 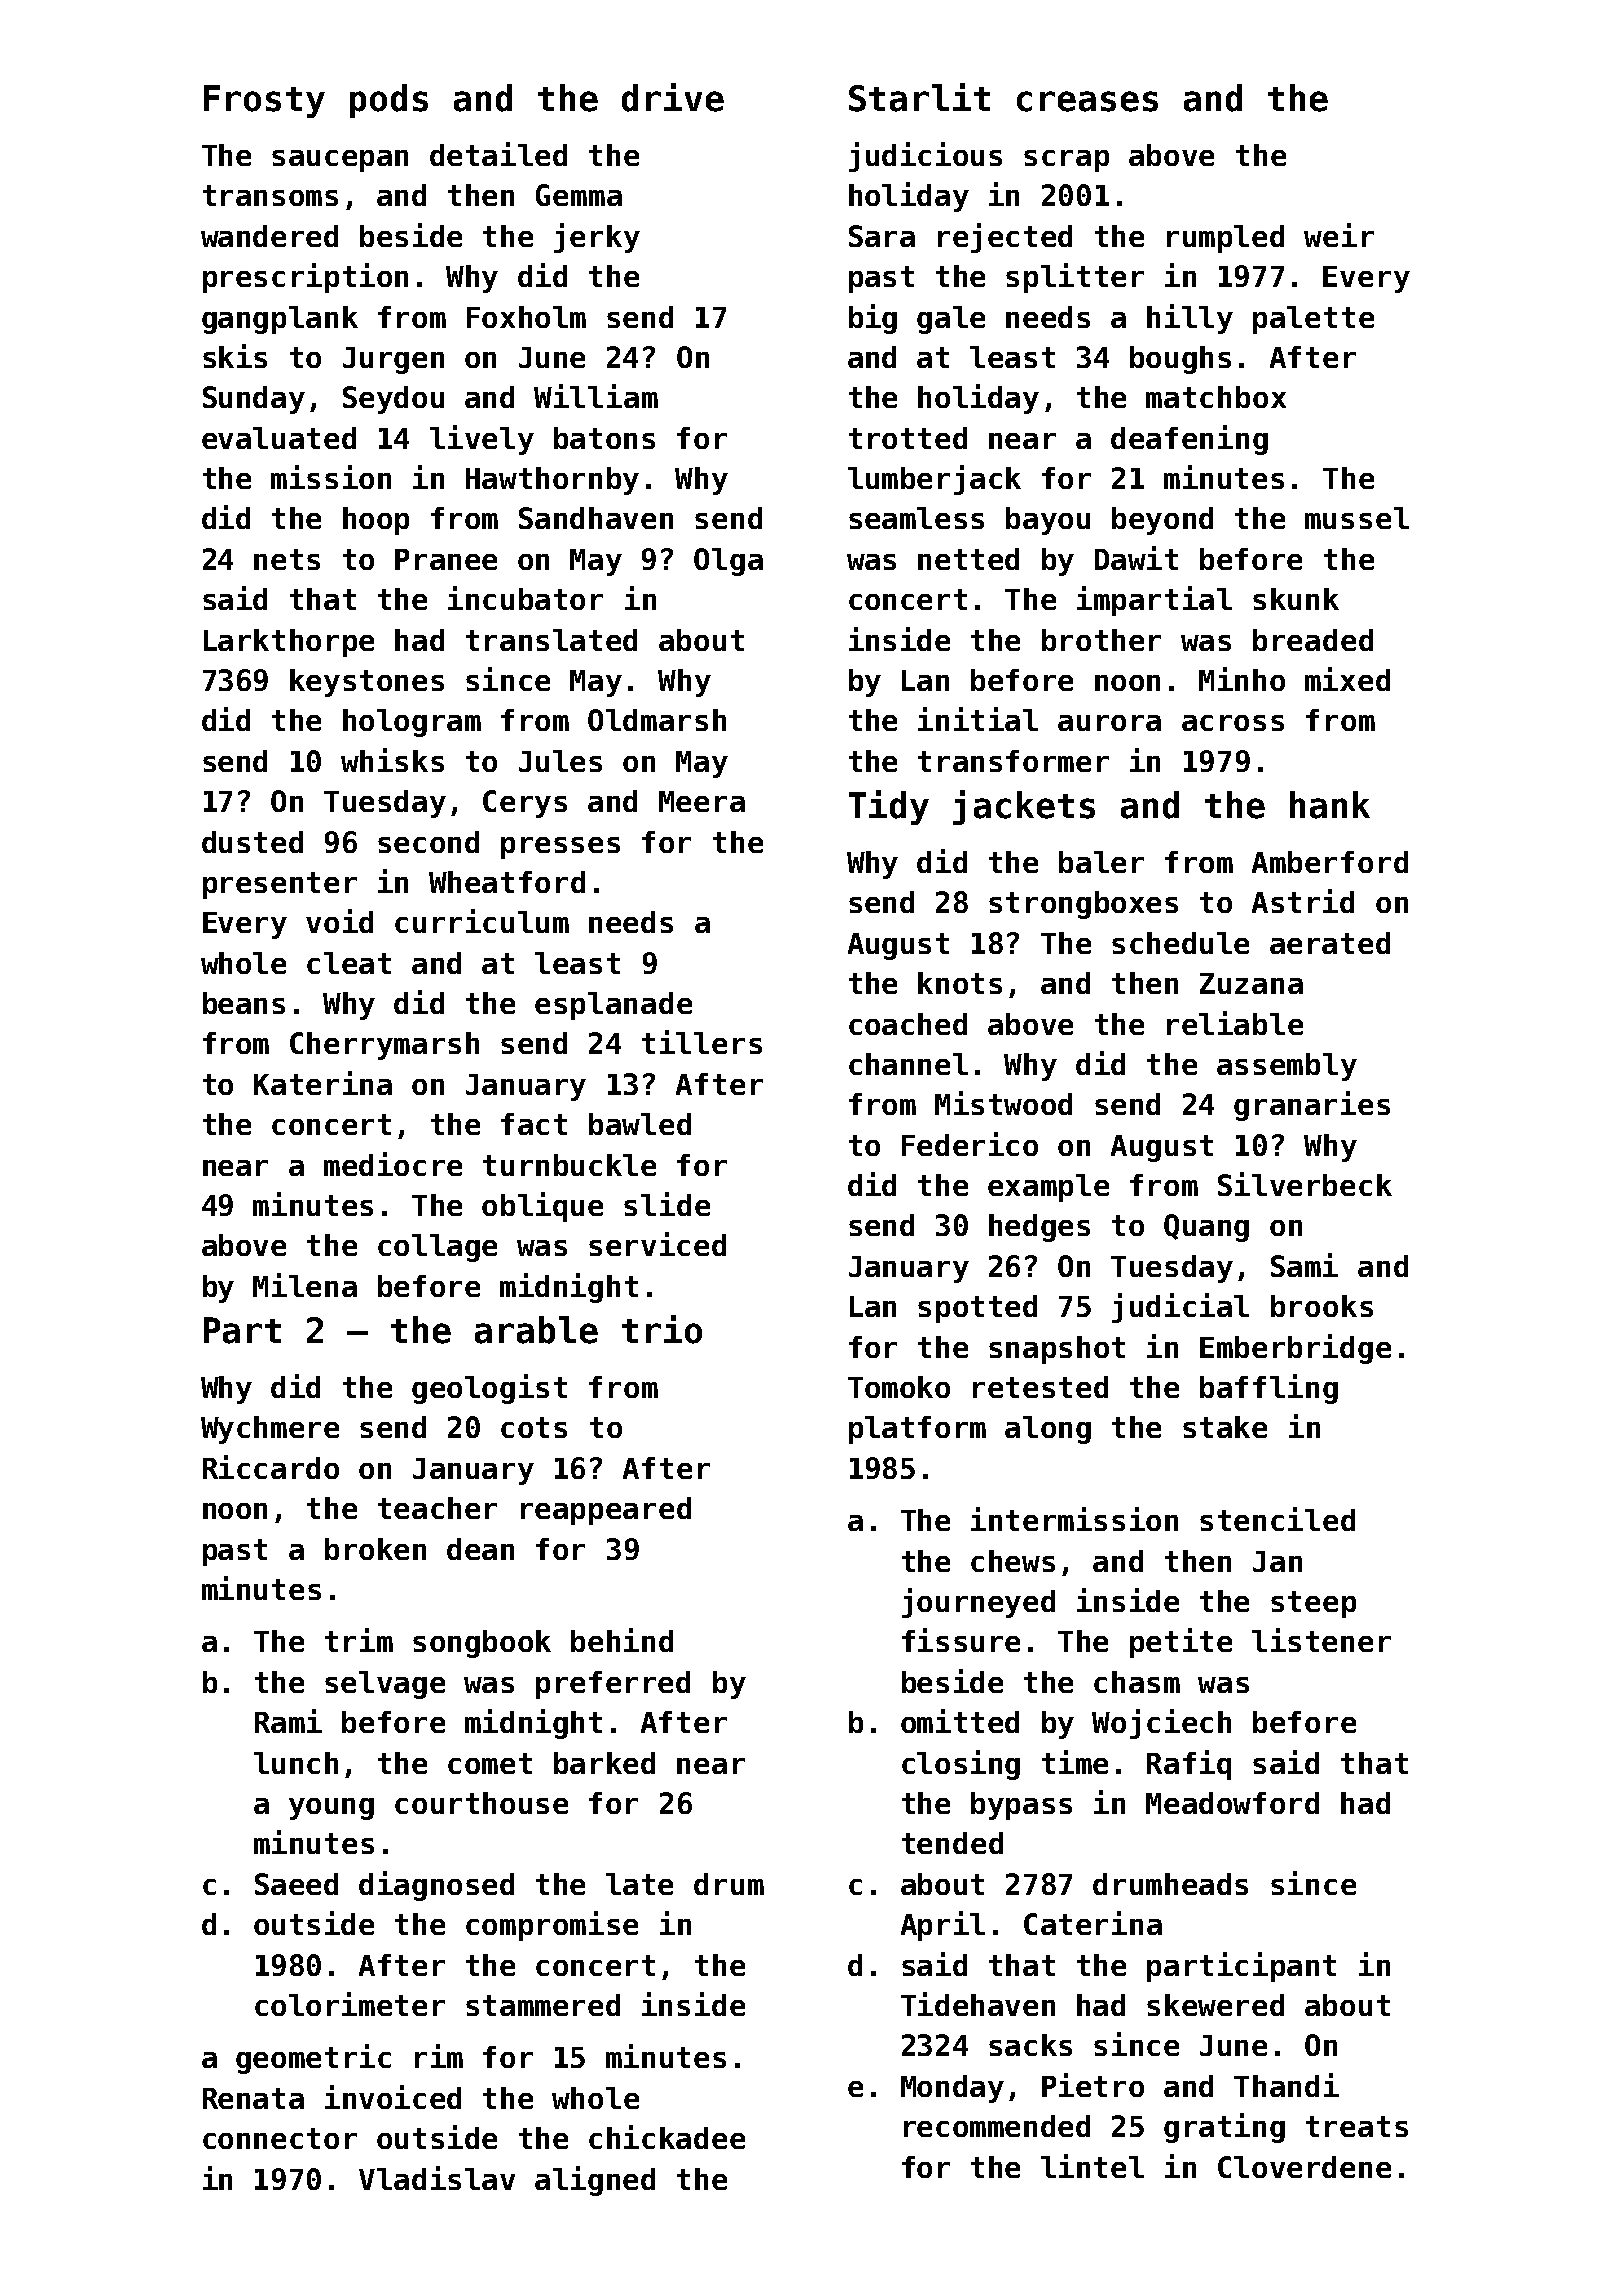 What do you see at coordinates (393, 2097) in the screenshot?
I see `invoiced` at bounding box center [393, 2097].
